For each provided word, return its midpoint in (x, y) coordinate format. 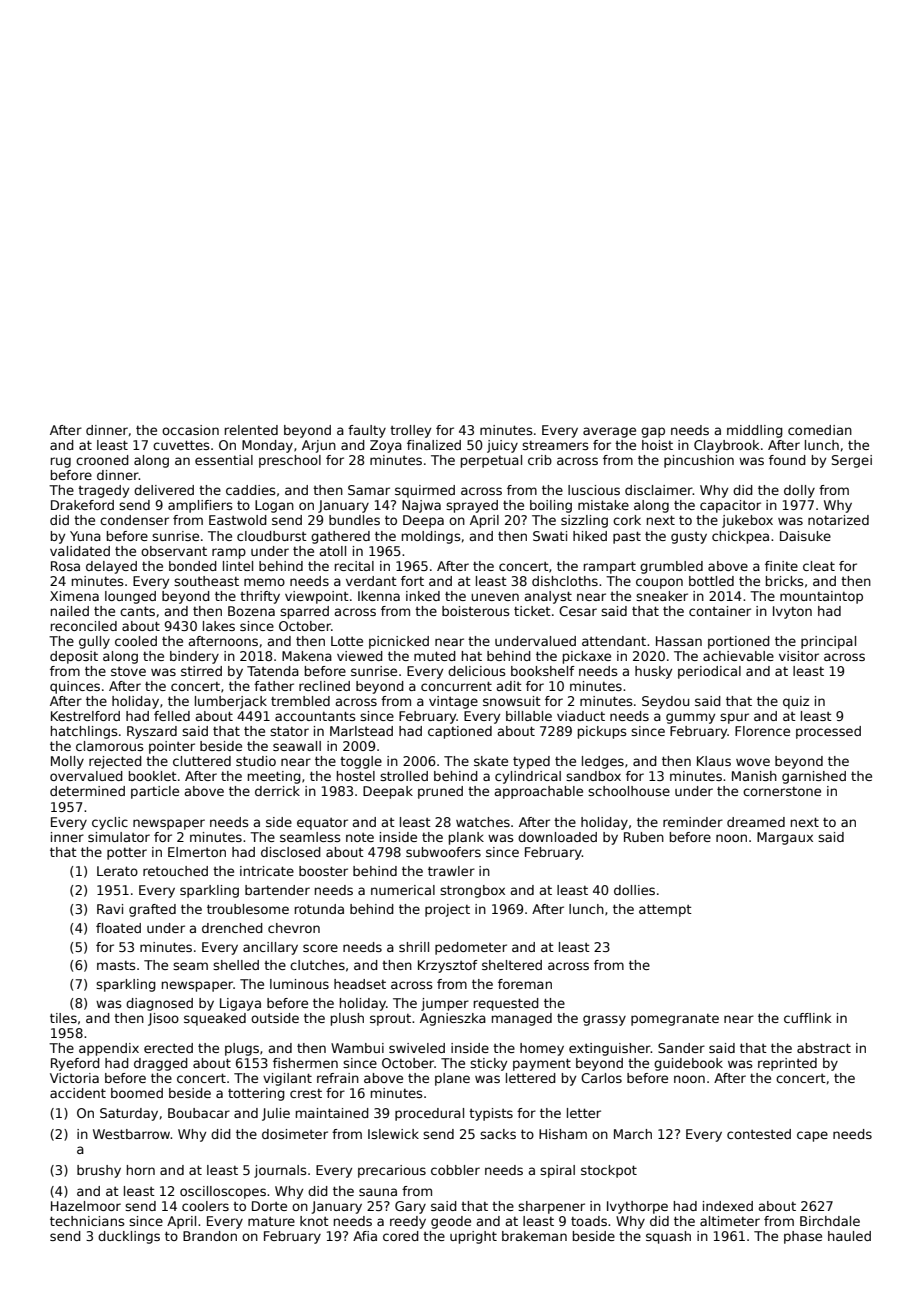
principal (828, 642)
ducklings (129, 1237)
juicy (502, 446)
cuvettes (181, 445)
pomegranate (675, 1020)
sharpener (551, 1207)
